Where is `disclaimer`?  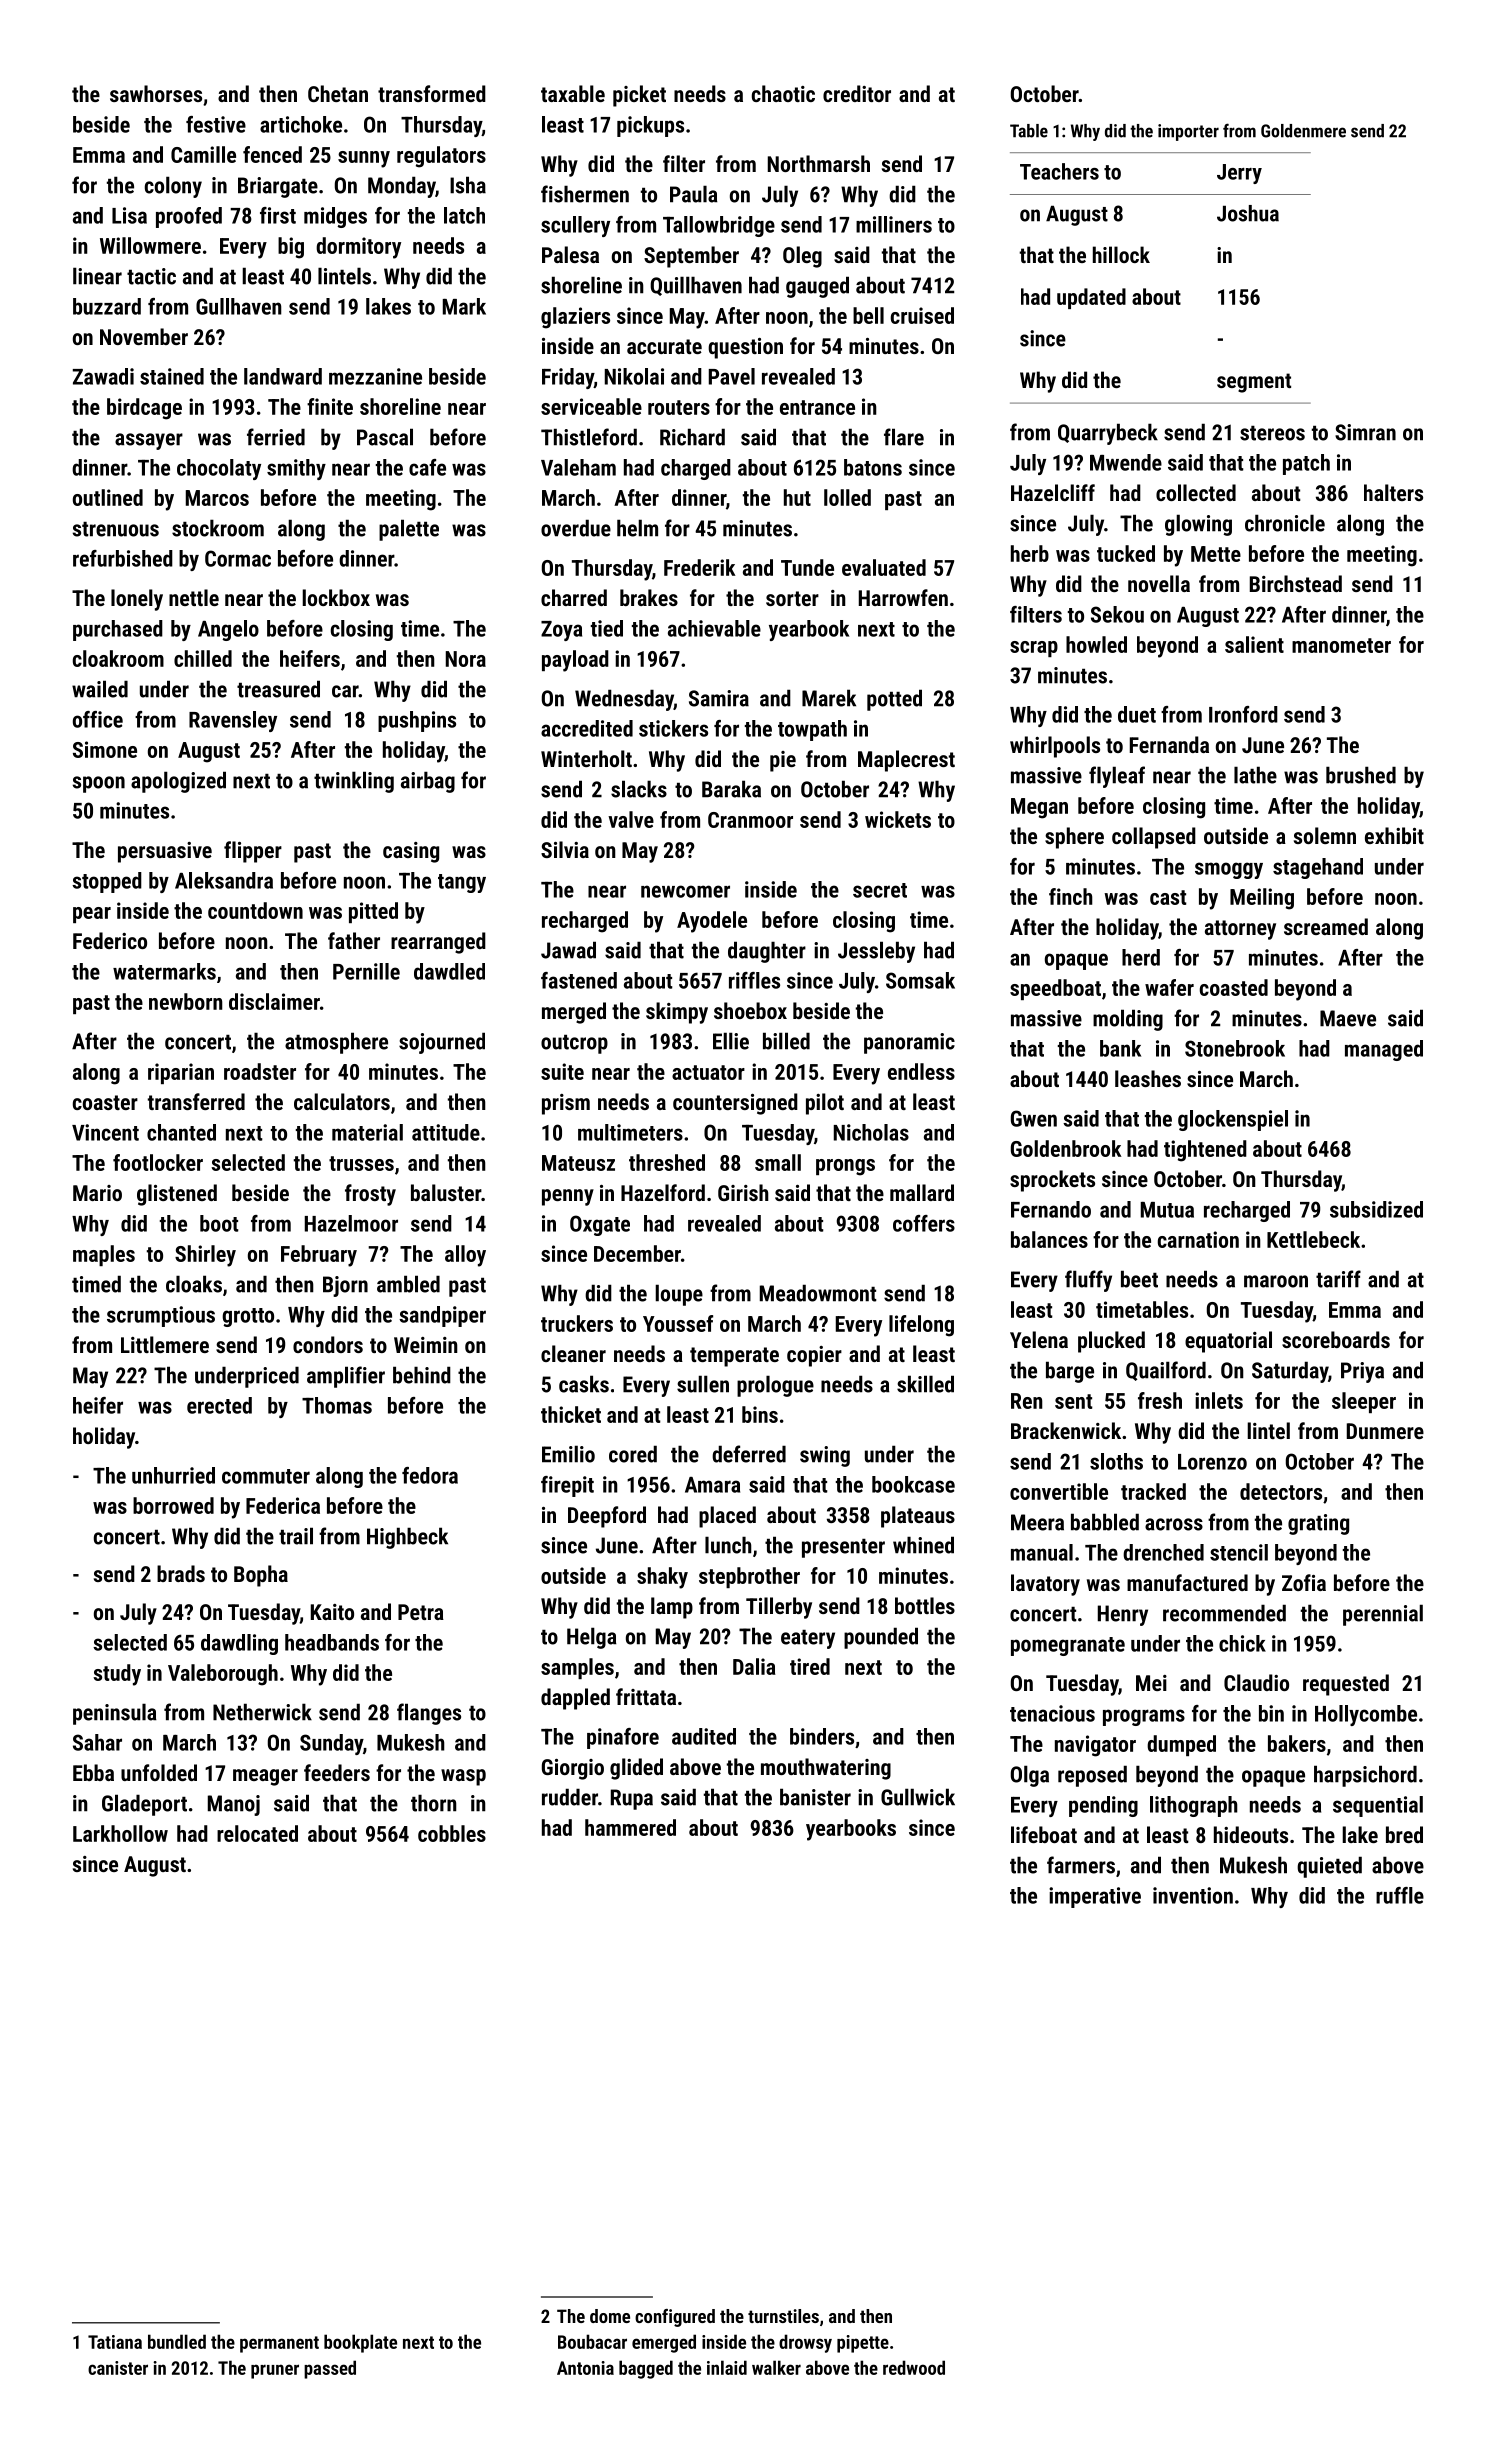
disclaimer is located at coordinates (274, 1001).
